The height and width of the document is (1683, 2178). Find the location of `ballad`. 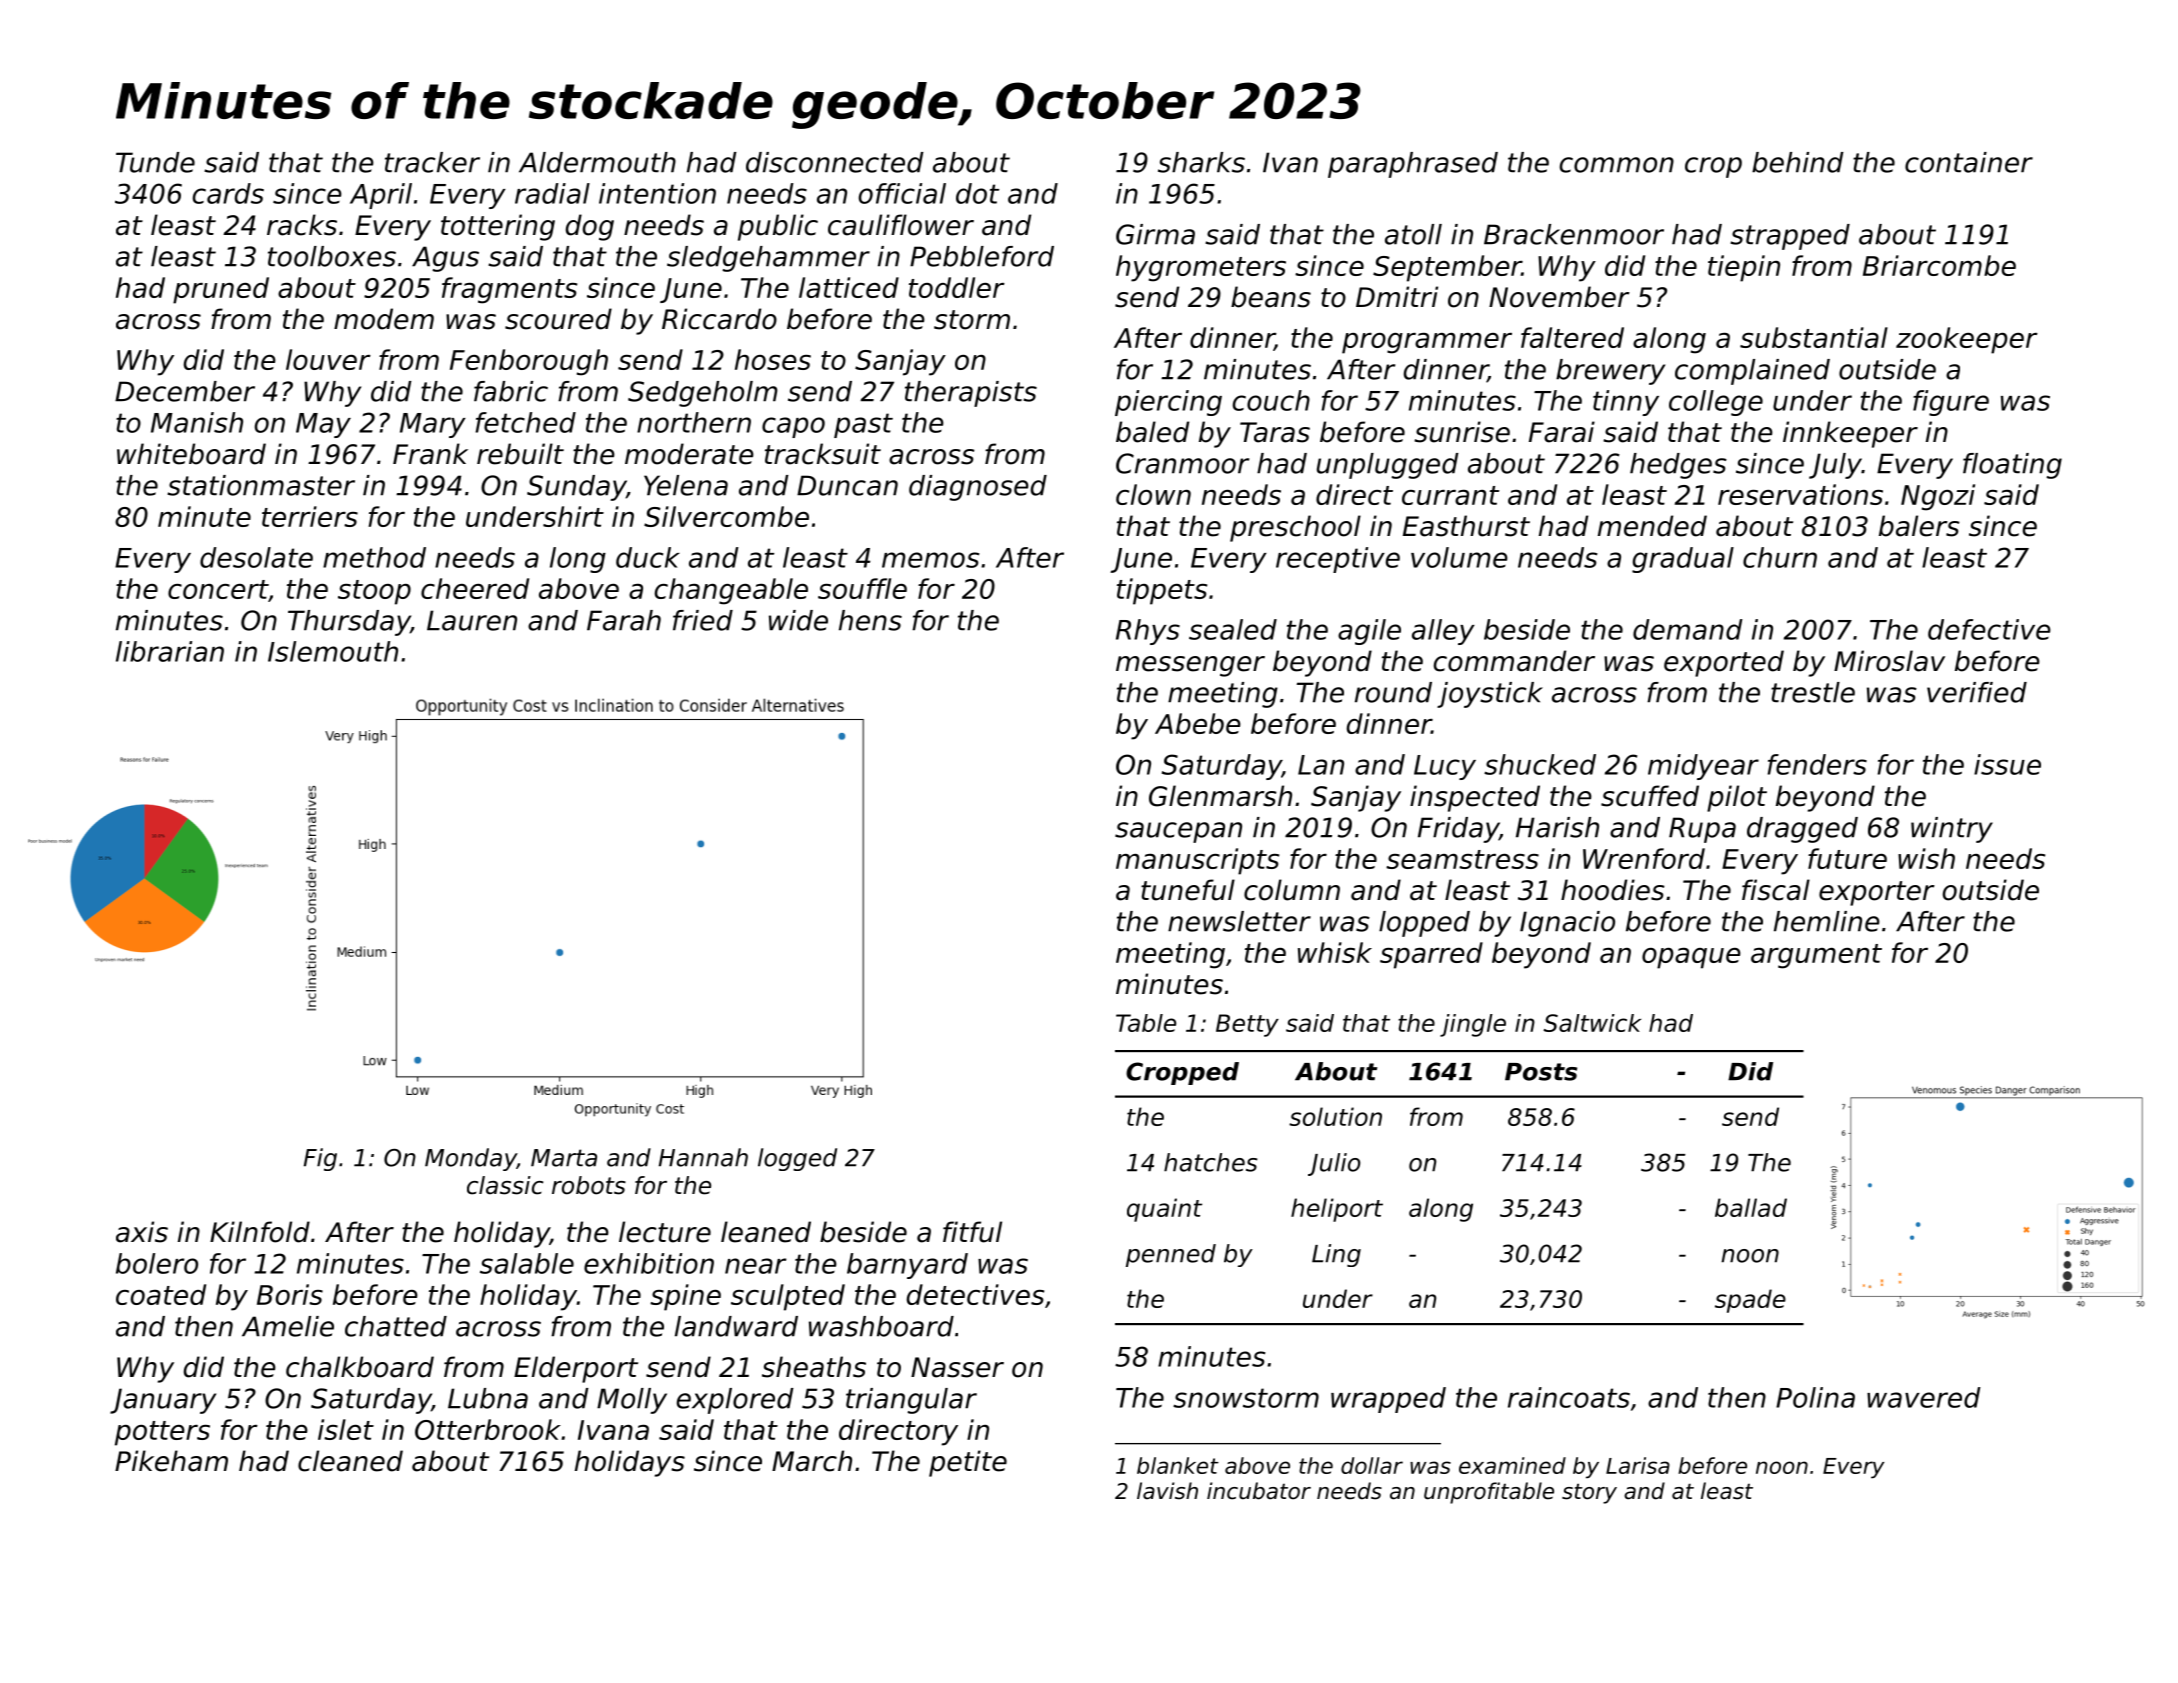

ballad is located at coordinates (1751, 1207).
